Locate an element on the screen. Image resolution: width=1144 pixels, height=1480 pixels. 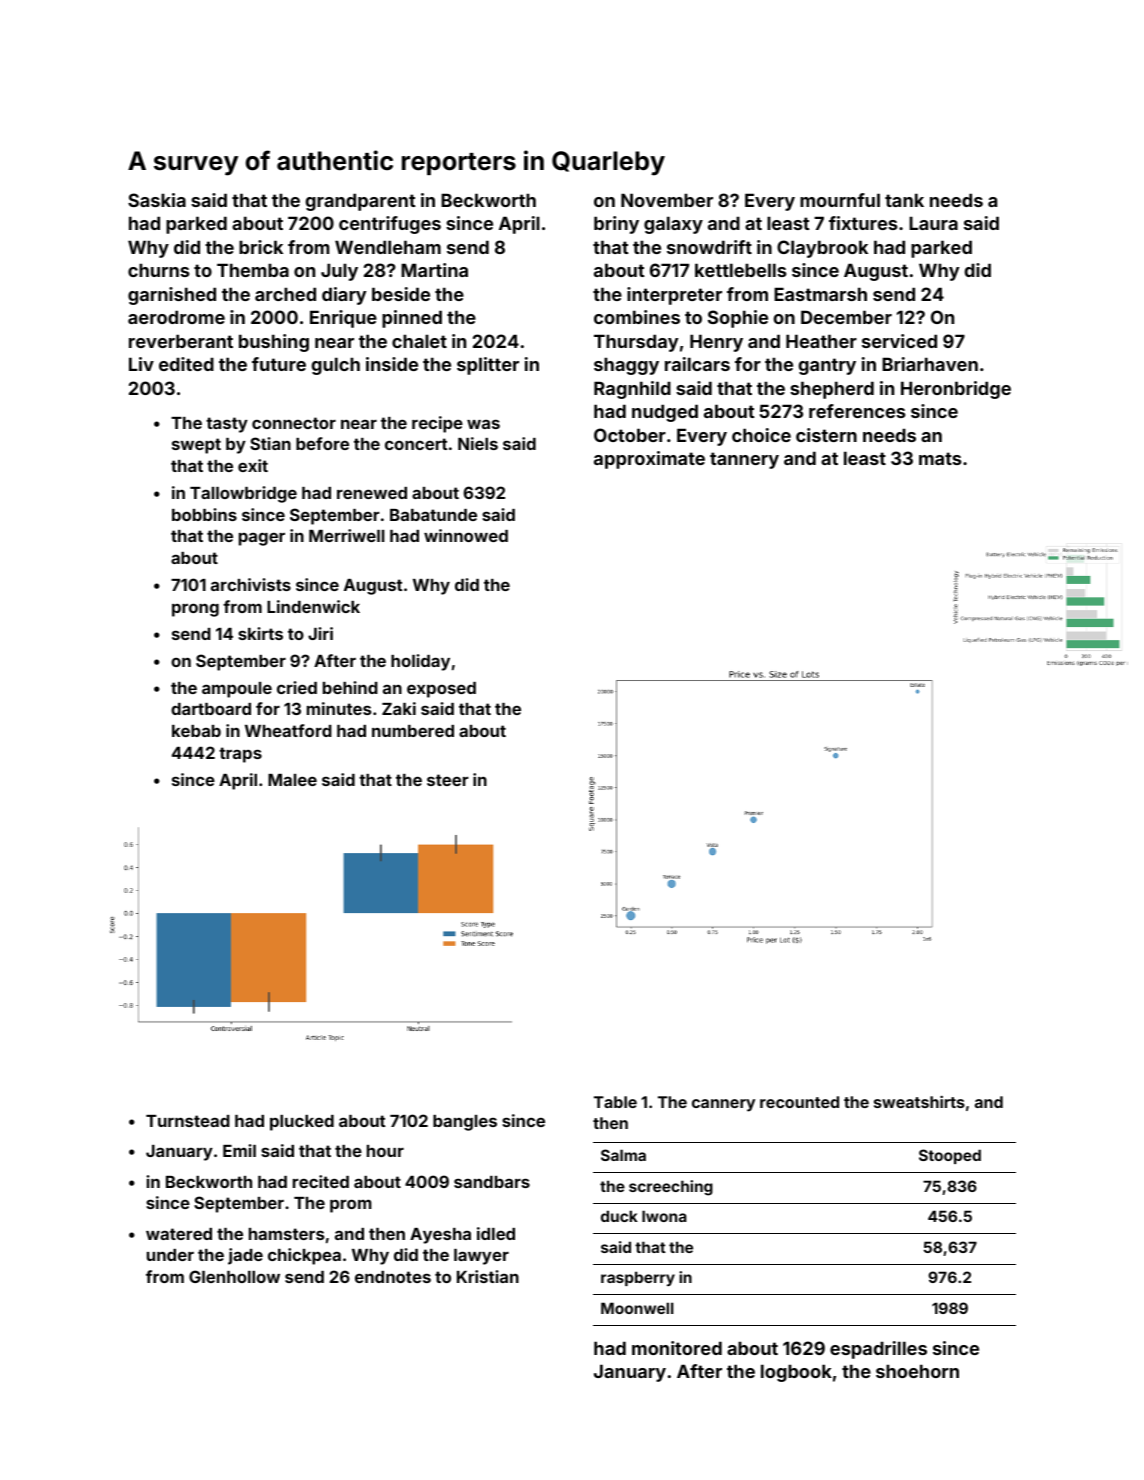
steer is located at coordinates (448, 780).
